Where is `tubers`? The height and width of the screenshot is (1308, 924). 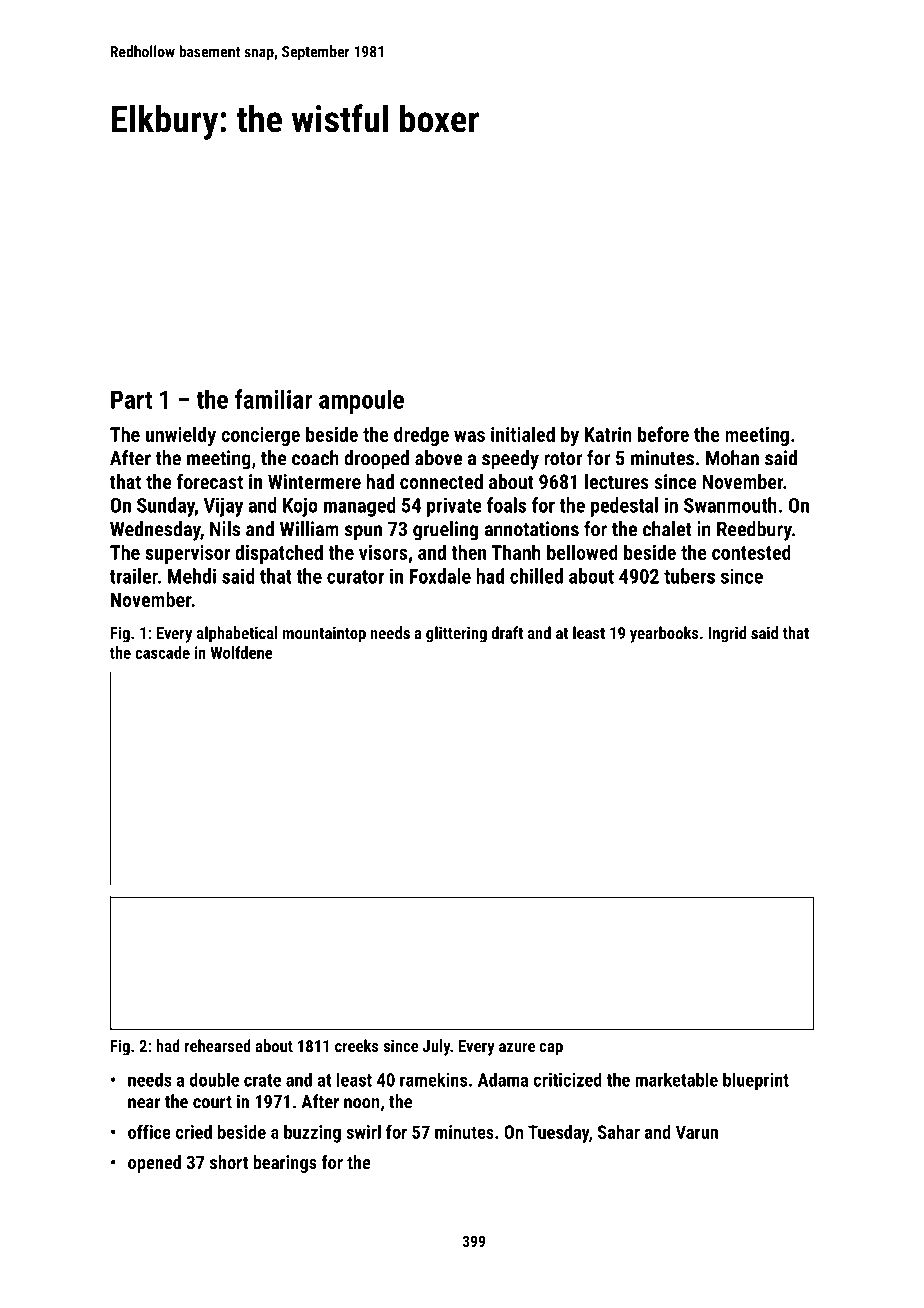 tubers is located at coordinates (689, 576).
